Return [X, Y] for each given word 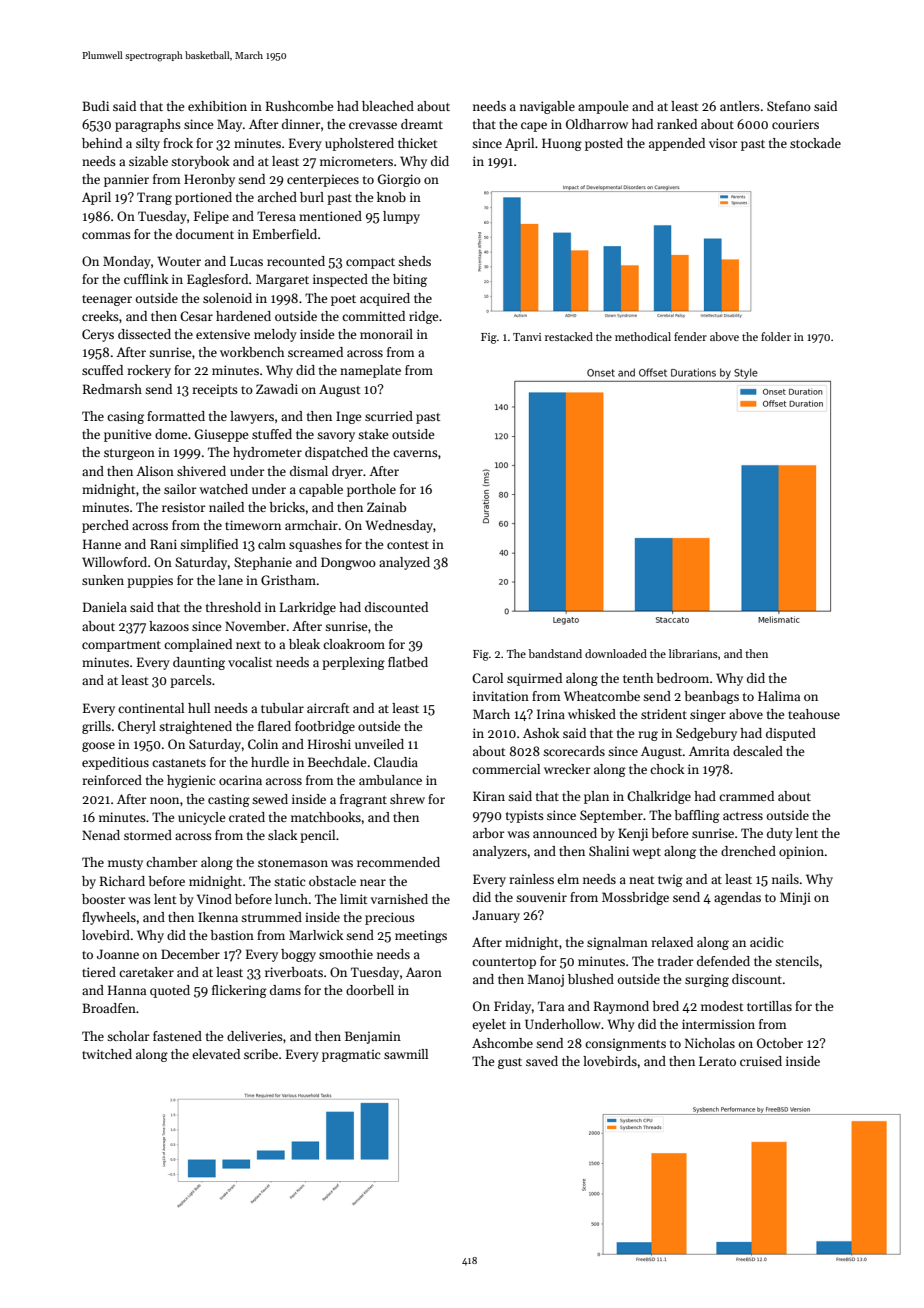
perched [105, 526]
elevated [216, 1054]
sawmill [406, 1054]
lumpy [401, 217]
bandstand [555, 653]
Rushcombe [299, 106]
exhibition [217, 106]
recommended [398, 862]
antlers [740, 106]
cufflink [146, 279]
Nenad [101, 835]
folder [776, 336]
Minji [795, 898]
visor [723, 143]
